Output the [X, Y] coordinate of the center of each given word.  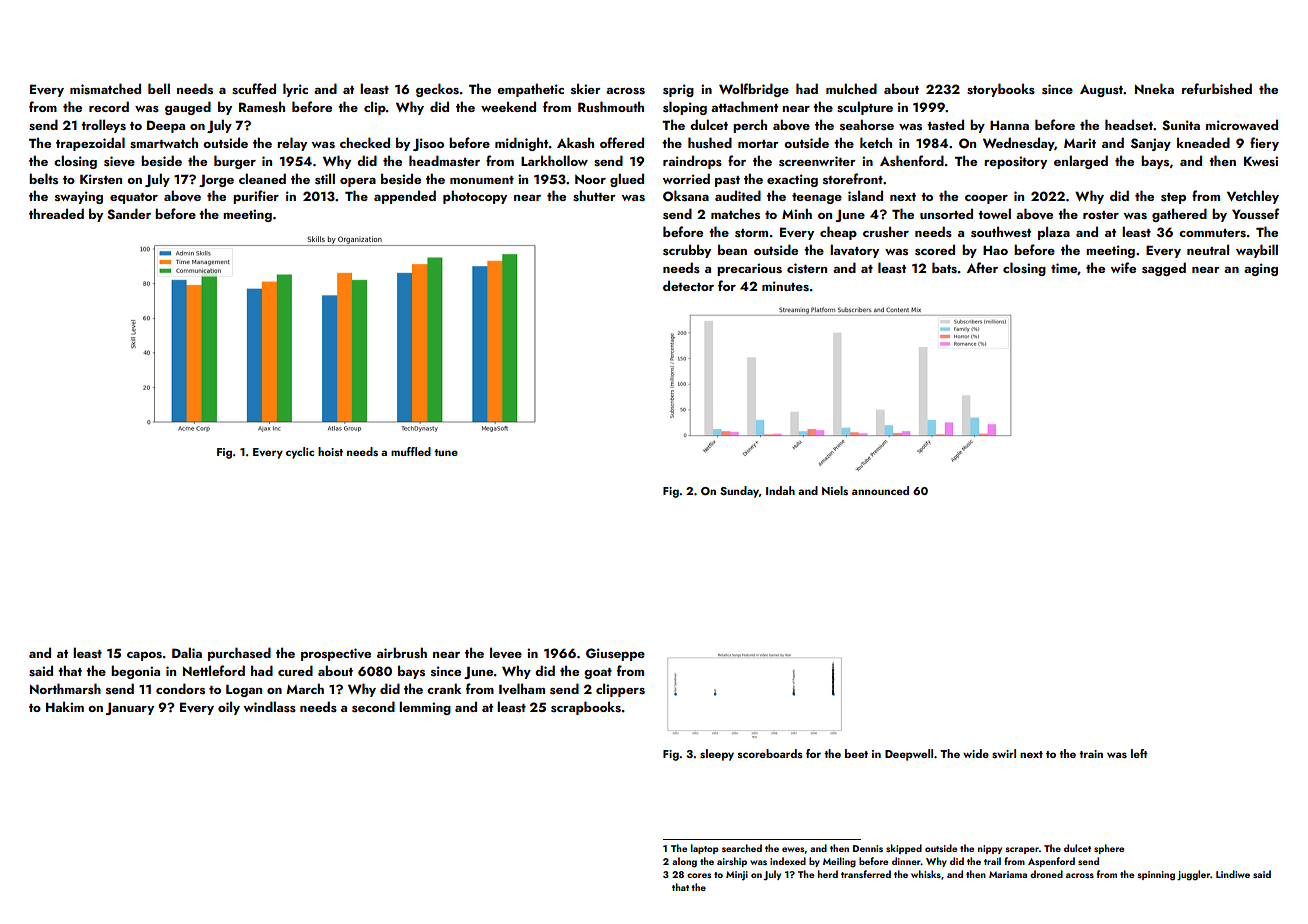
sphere [1109, 849]
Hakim [65, 706]
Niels [835, 490]
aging [1261, 269]
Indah [780, 490]
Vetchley [1253, 197]
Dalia [187, 652]
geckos [437, 90]
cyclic [300, 453]
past [727, 181]
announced [880, 490]
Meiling [839, 862]
